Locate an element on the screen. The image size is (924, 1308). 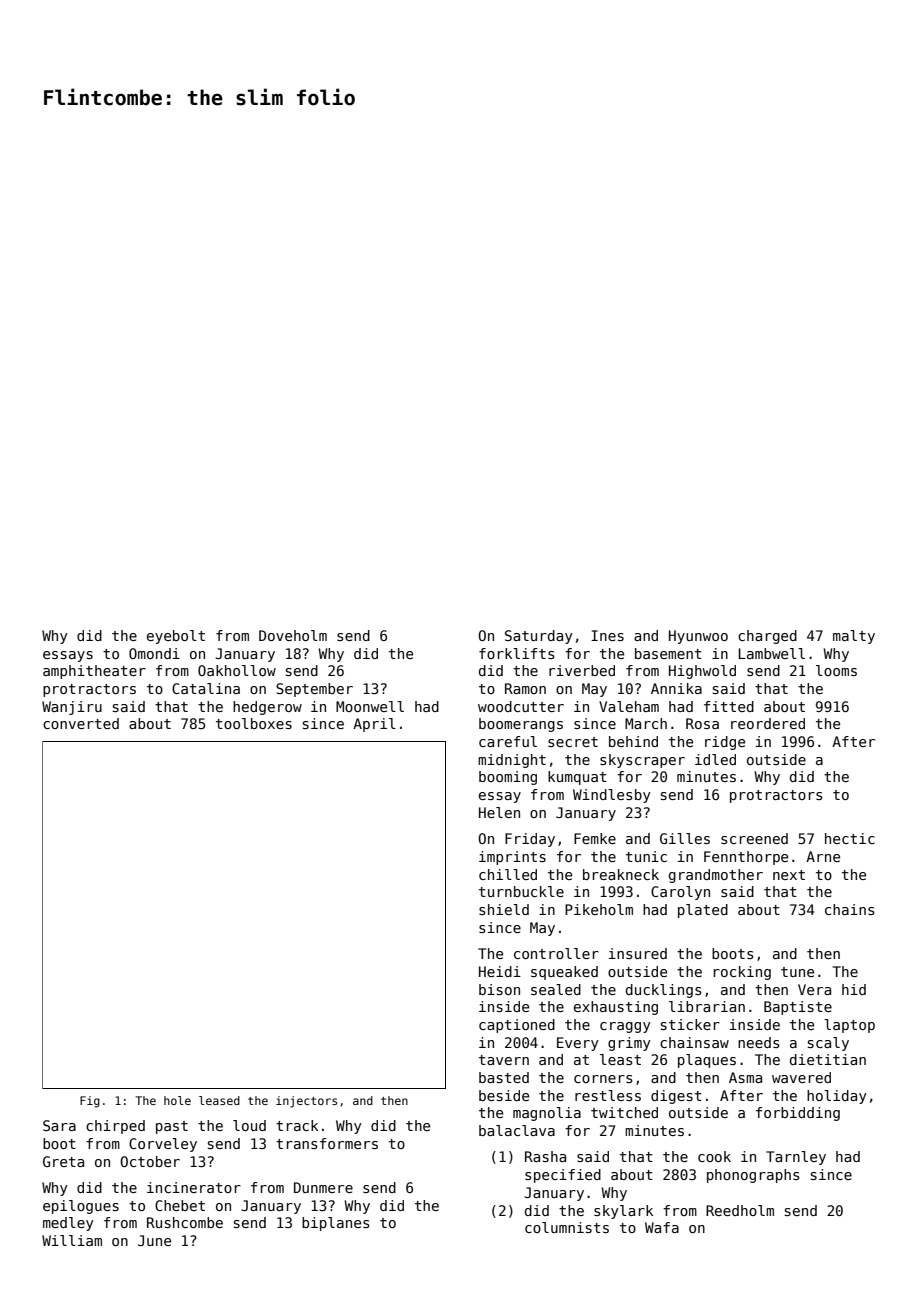
Helen is located at coordinates (499, 812).
